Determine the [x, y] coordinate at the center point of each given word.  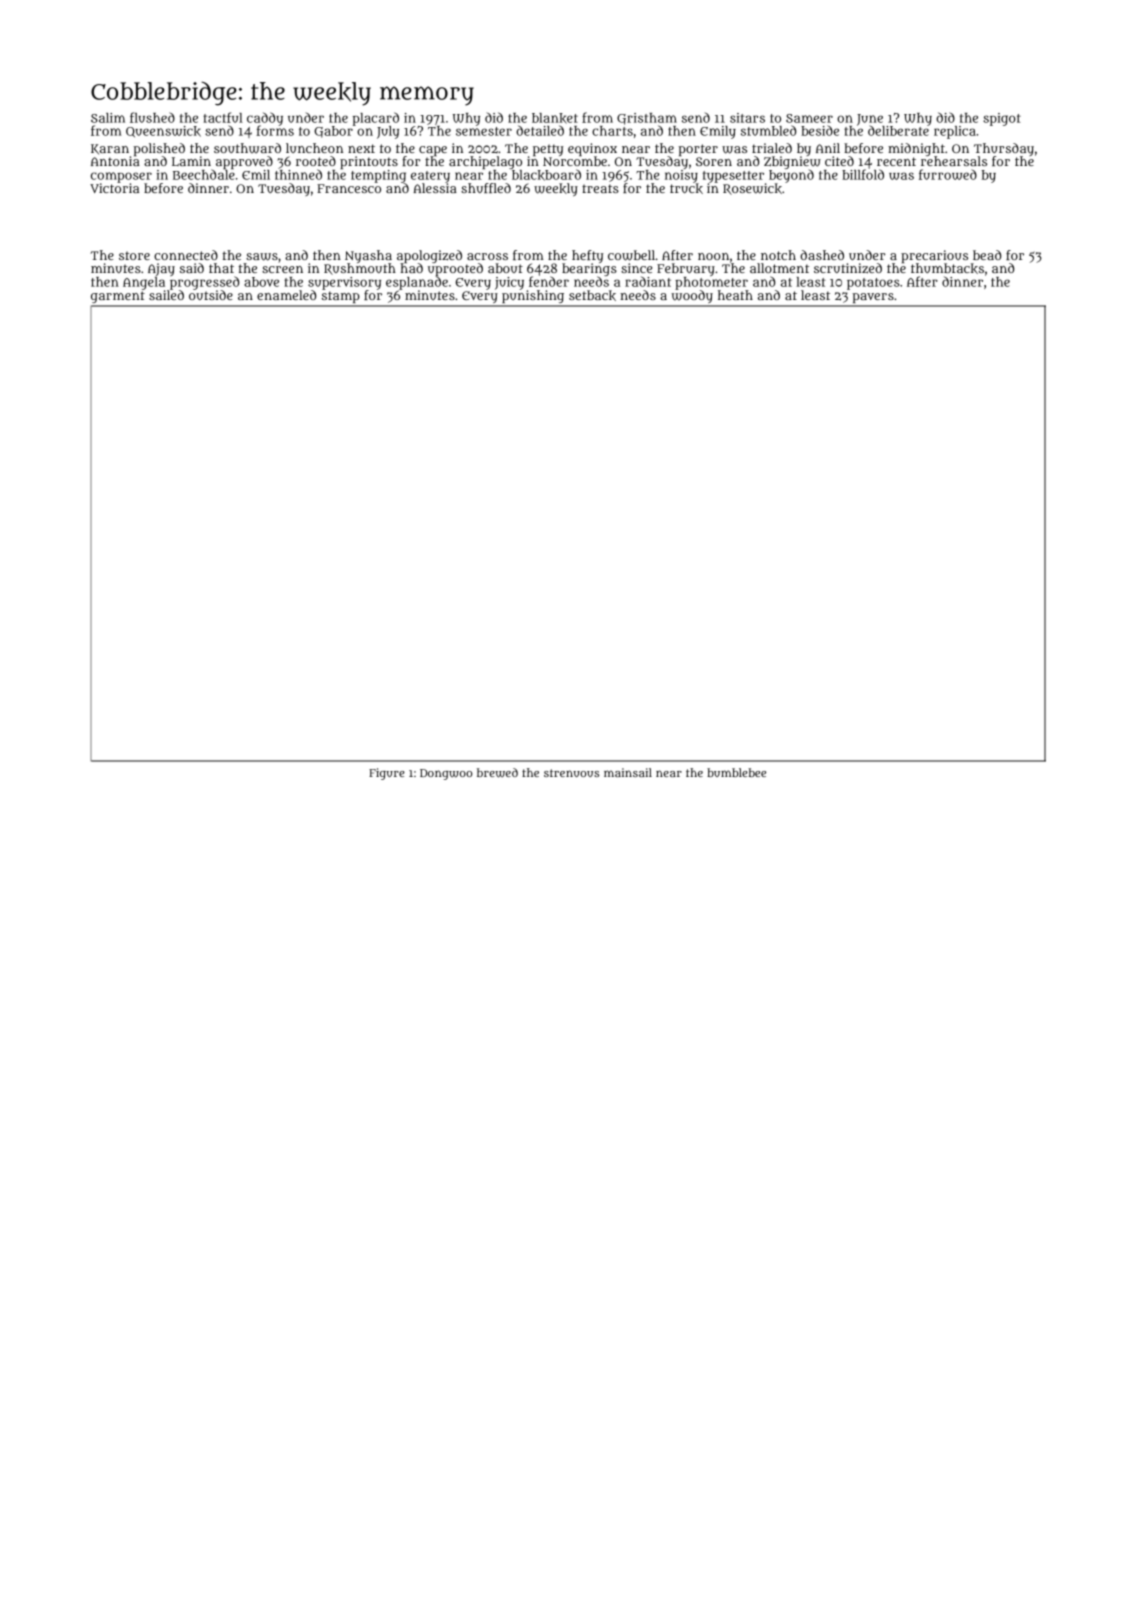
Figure [387, 774]
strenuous [571, 773]
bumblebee [736, 772]
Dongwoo [446, 774]
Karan [110, 149]
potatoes [873, 284]
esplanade [417, 283]
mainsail [628, 772]
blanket [555, 118]
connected [186, 255]
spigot [1002, 119]
